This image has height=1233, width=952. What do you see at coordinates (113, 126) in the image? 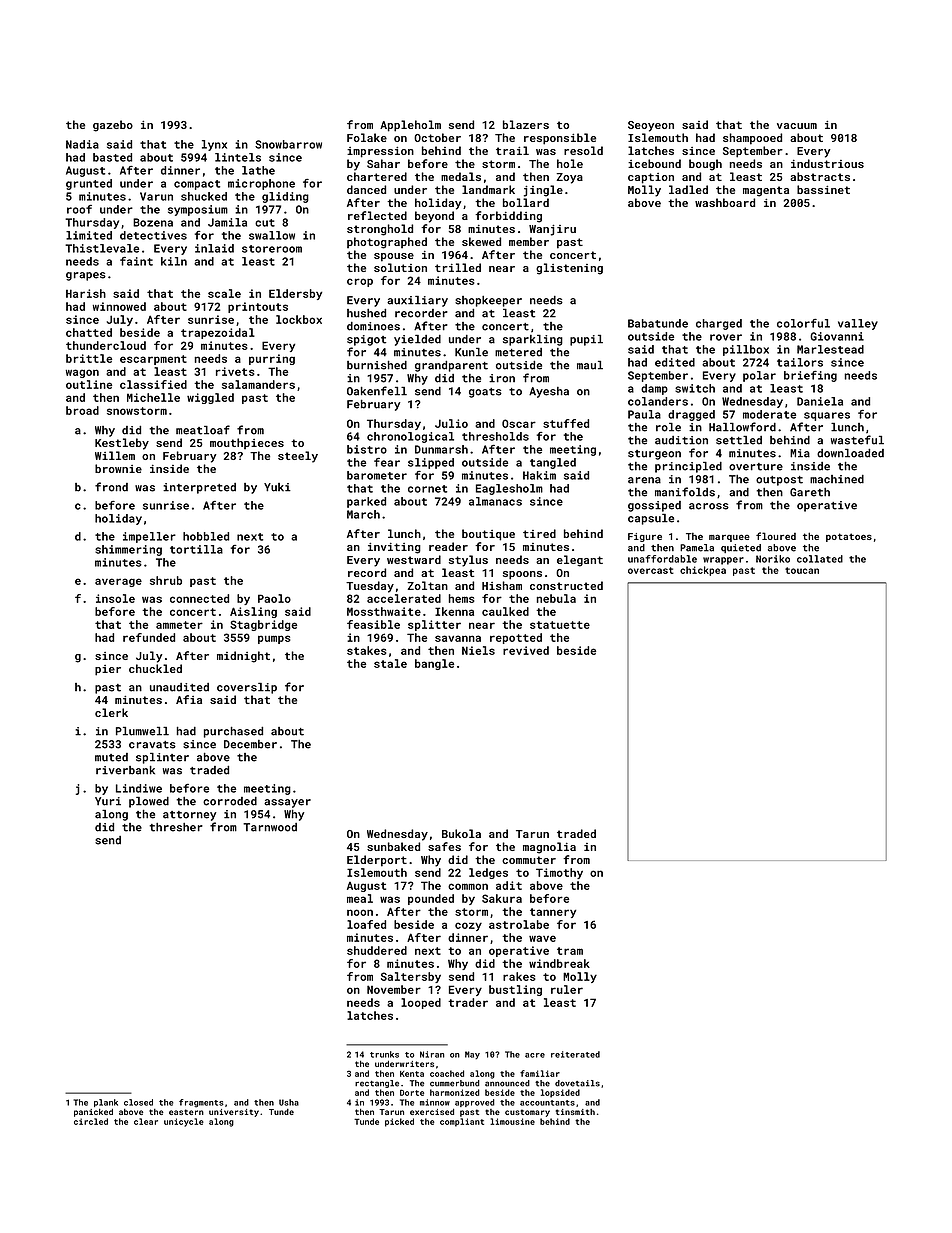
I see `gazebo` at bounding box center [113, 126].
